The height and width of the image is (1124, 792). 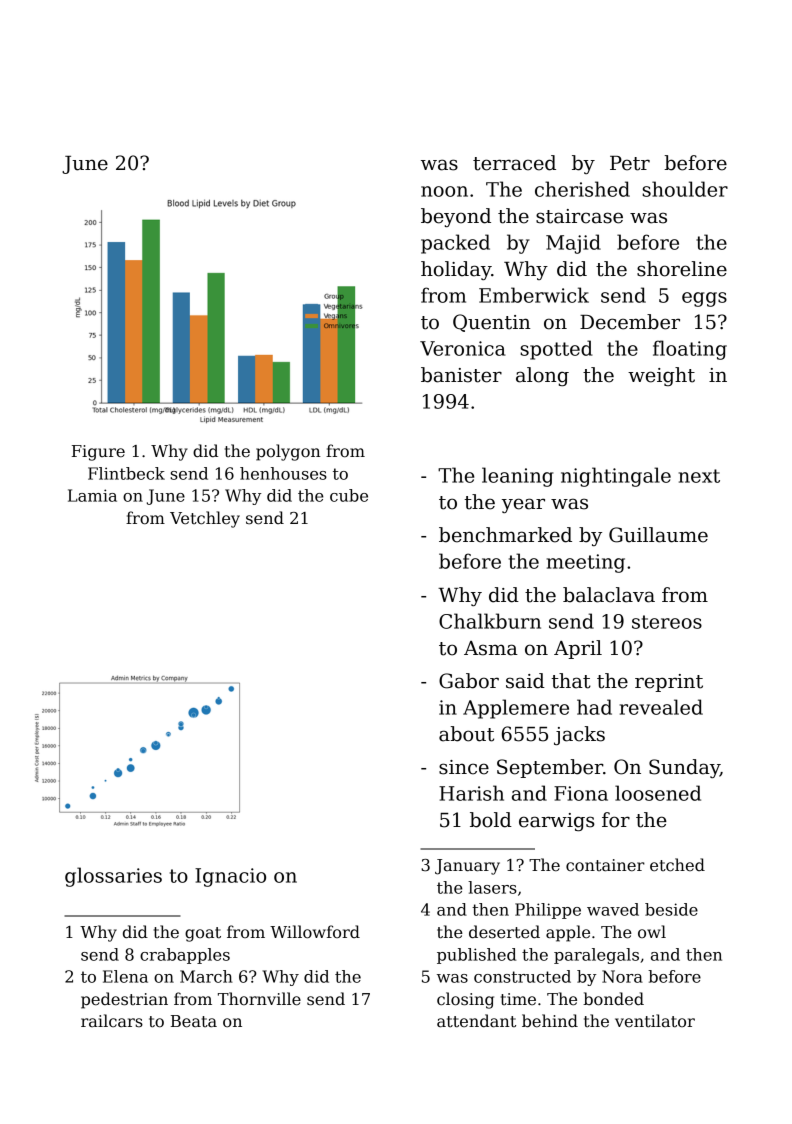 What do you see at coordinates (112, 1021) in the image?
I see `railcars` at bounding box center [112, 1021].
